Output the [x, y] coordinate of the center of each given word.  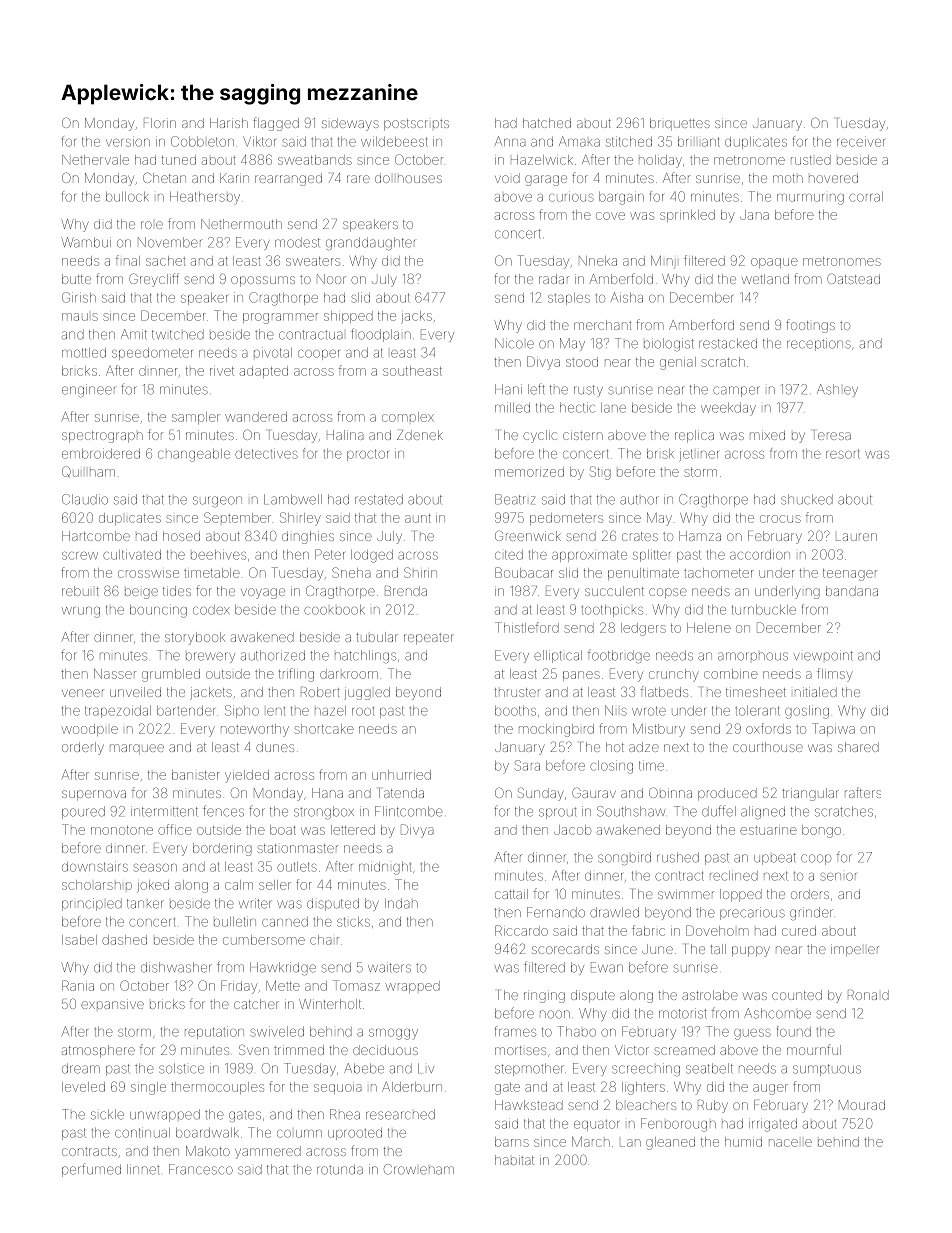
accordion [760, 554]
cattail [511, 894]
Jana [754, 215]
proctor [368, 455]
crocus [780, 519]
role [152, 225]
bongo [821, 831]
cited [509, 555]
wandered [256, 417]
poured [83, 812]
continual [142, 1132]
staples [569, 299]
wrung [81, 612]
